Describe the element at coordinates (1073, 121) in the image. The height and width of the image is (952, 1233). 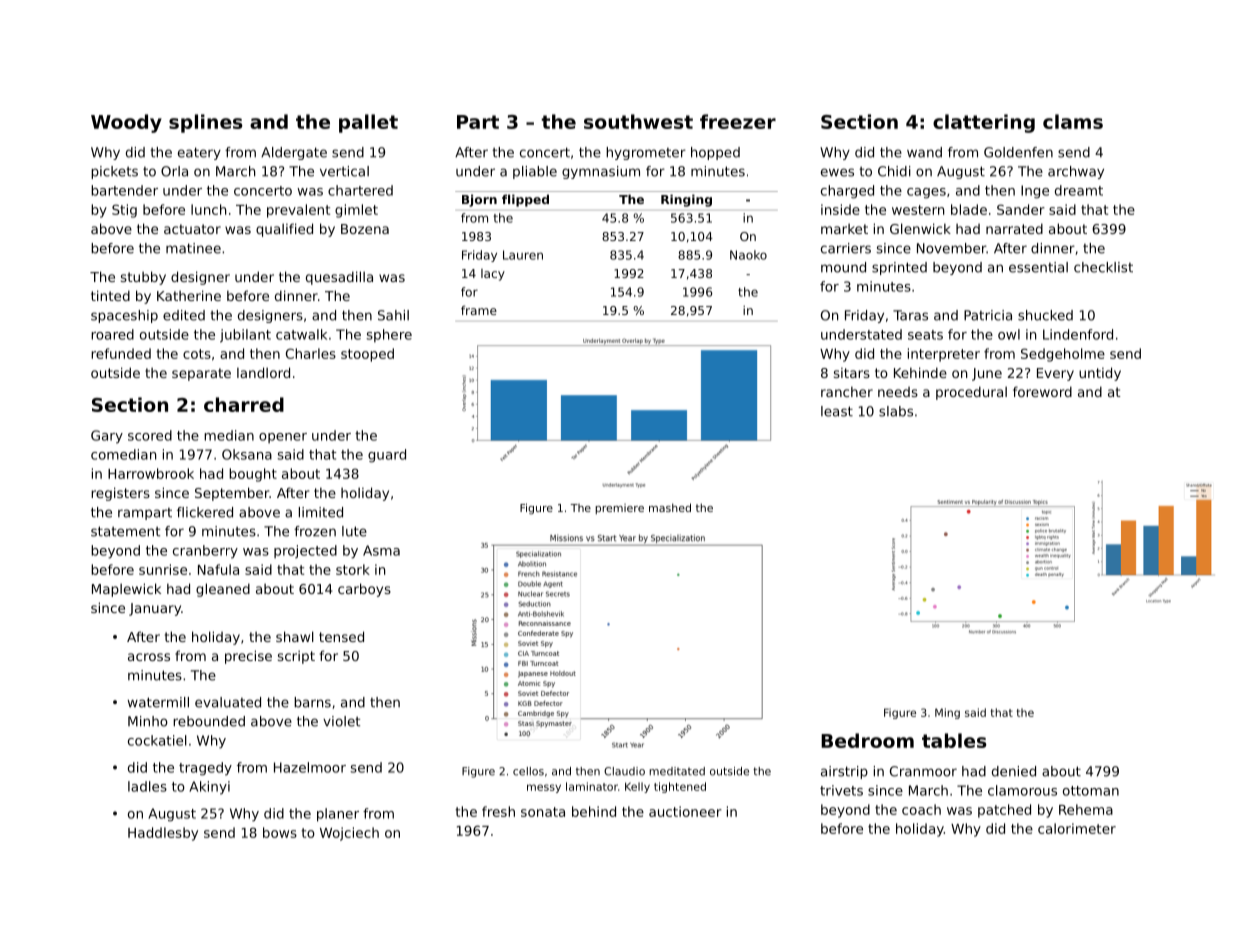
I see `clams` at that location.
